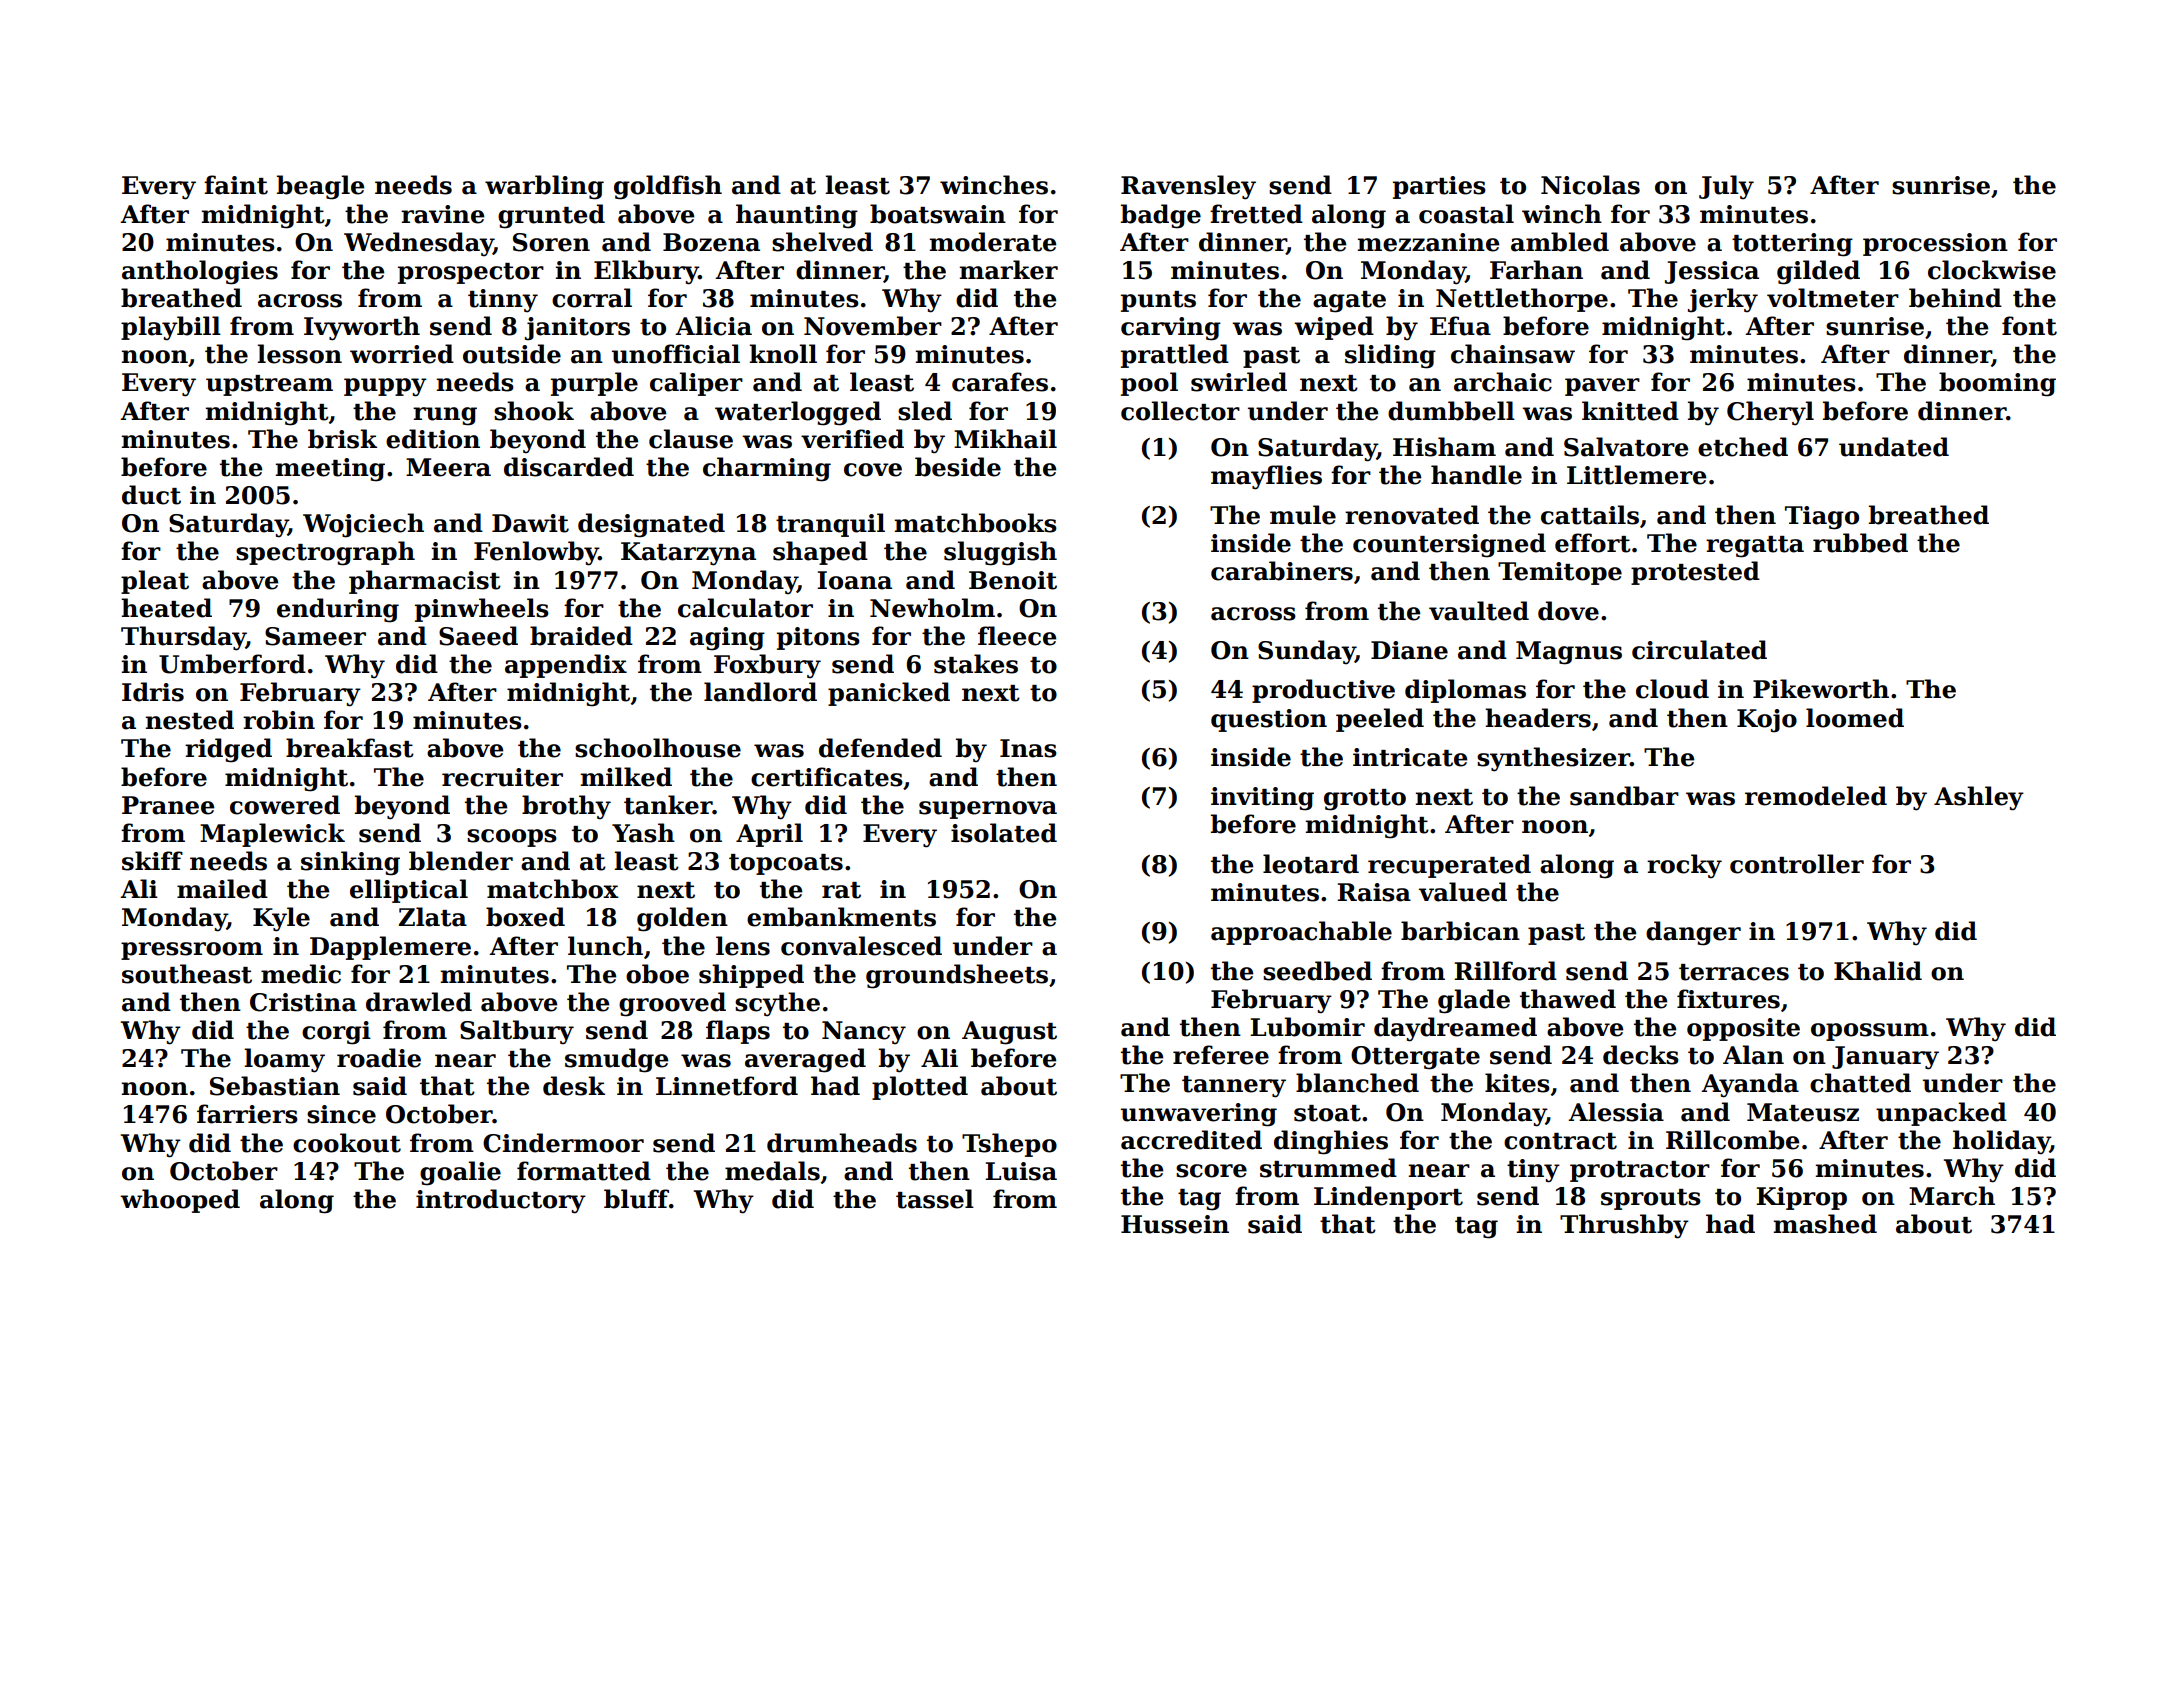  Describe the element at coordinates (1553, 759) in the page. I see `synthesizer` at that location.
